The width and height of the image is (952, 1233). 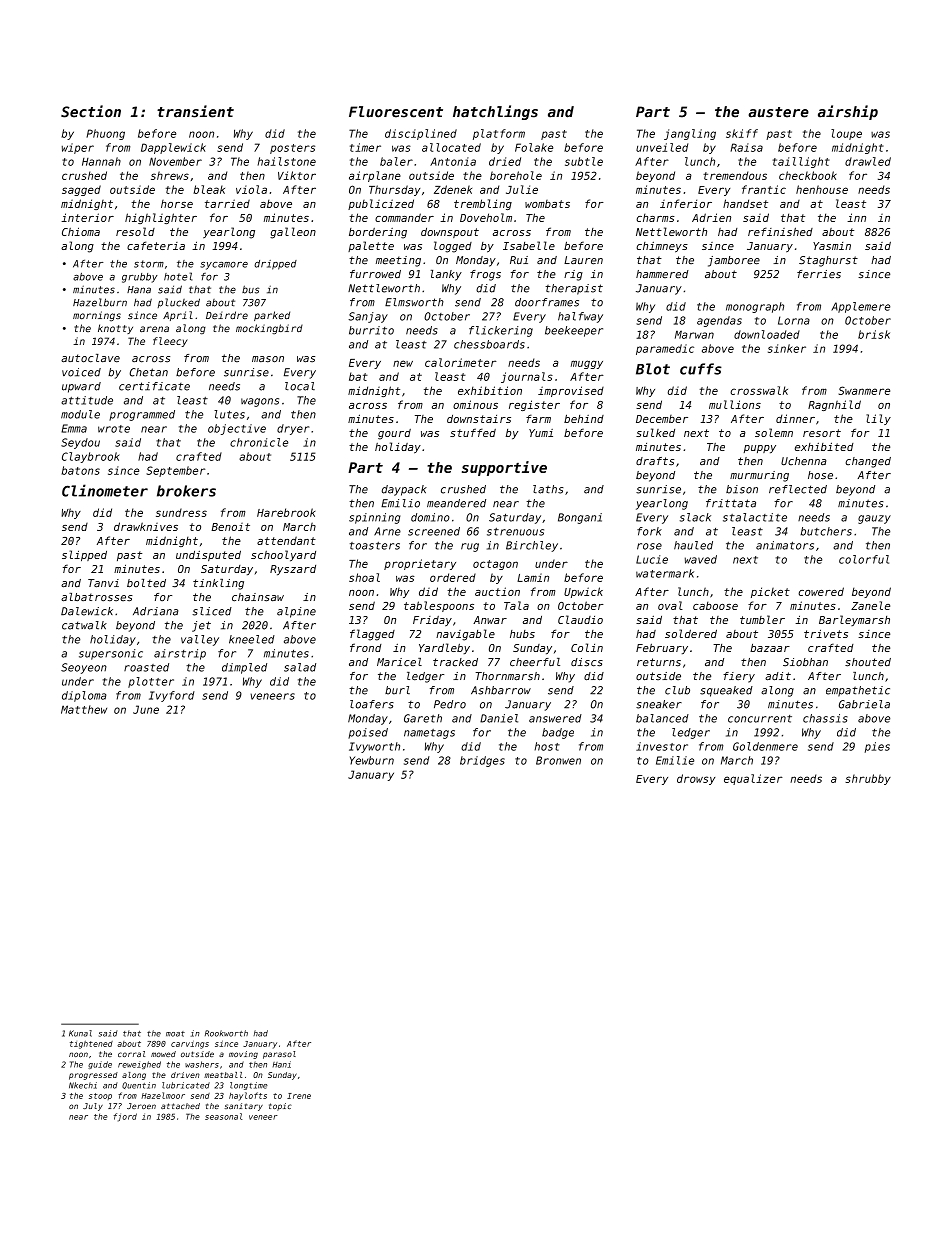 What do you see at coordinates (372, 760) in the image?
I see `Yewburn` at bounding box center [372, 760].
